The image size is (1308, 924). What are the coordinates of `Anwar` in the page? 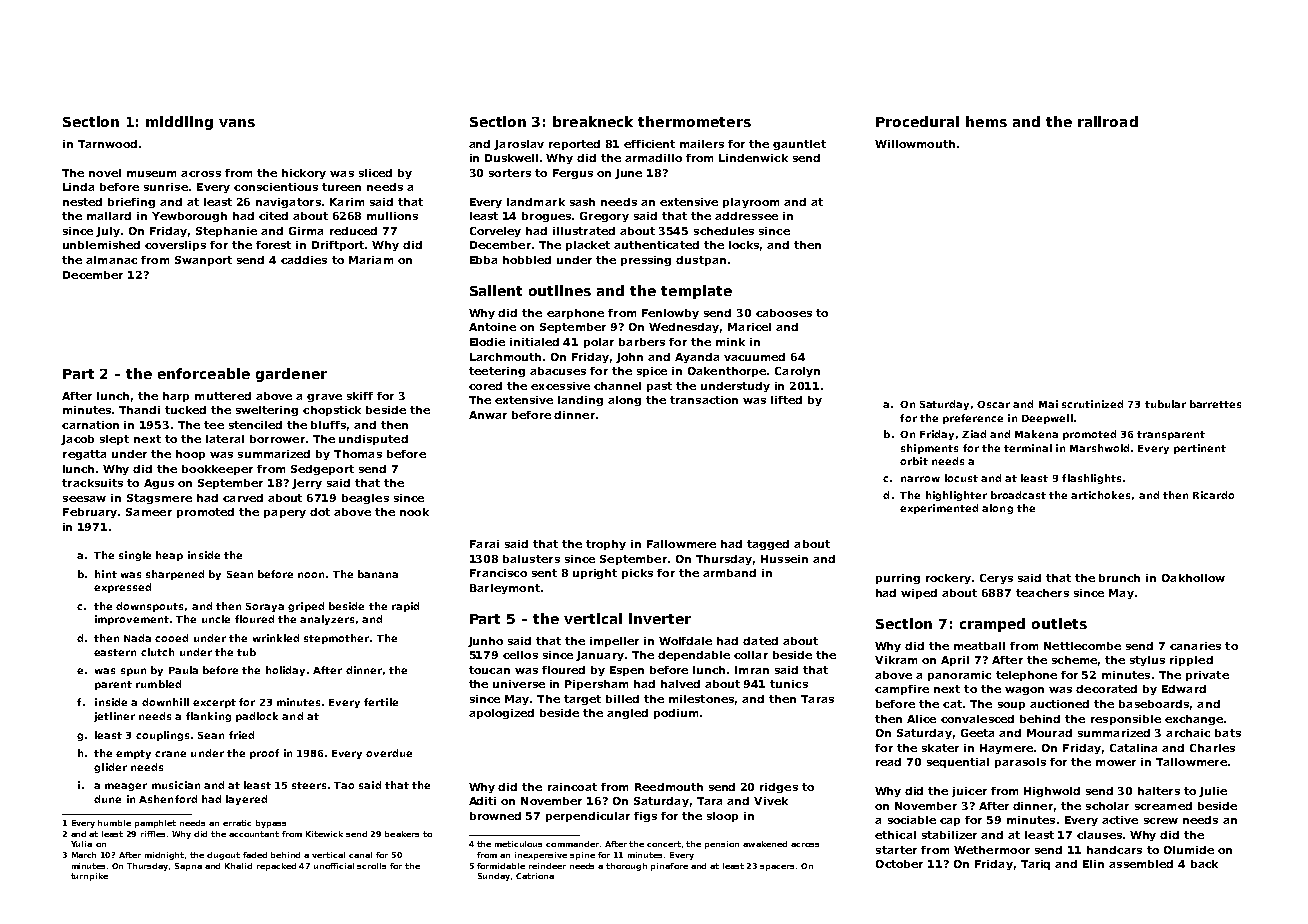 It's located at (488, 415).
